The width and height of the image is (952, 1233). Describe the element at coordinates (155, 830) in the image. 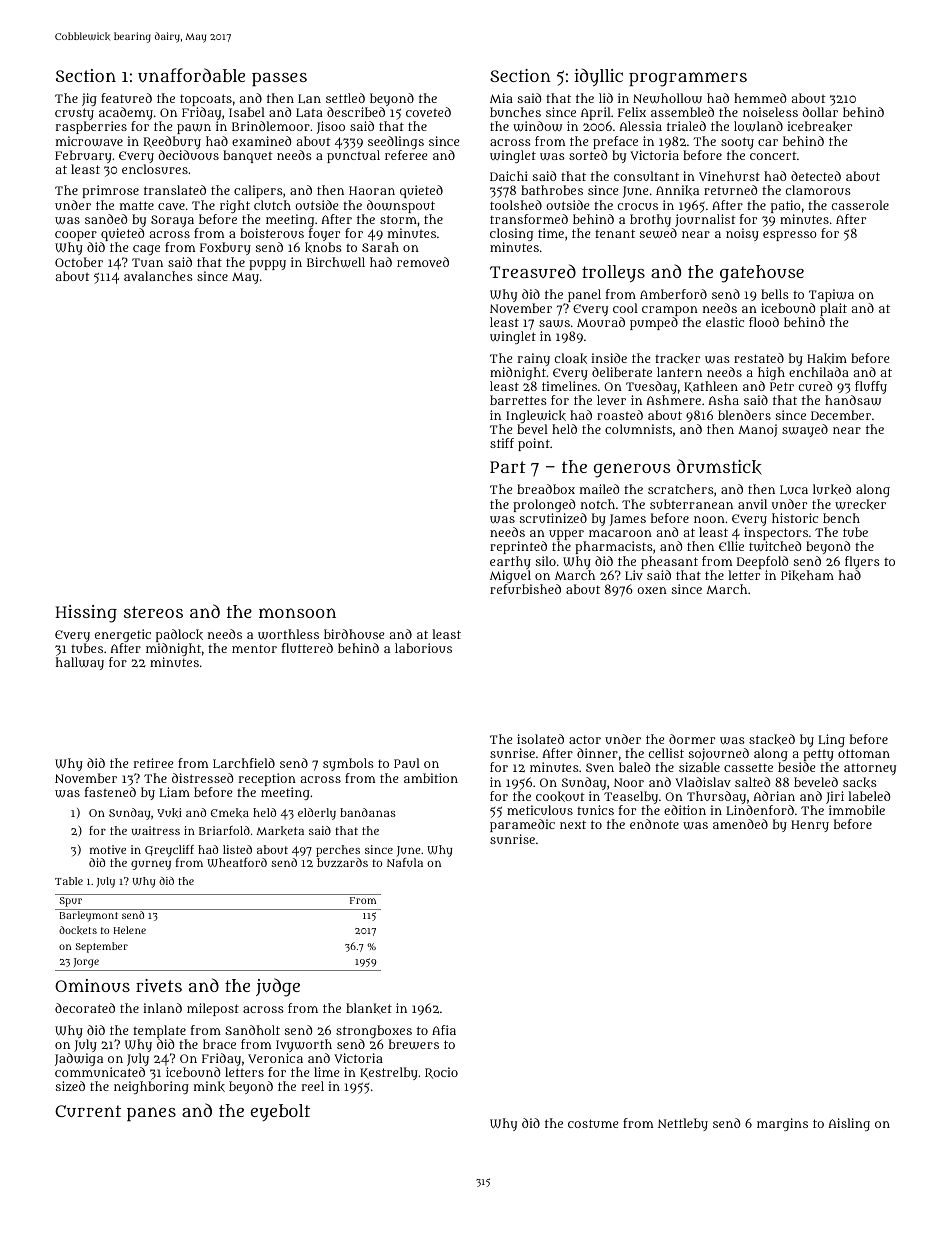

I see `waitress` at that location.
